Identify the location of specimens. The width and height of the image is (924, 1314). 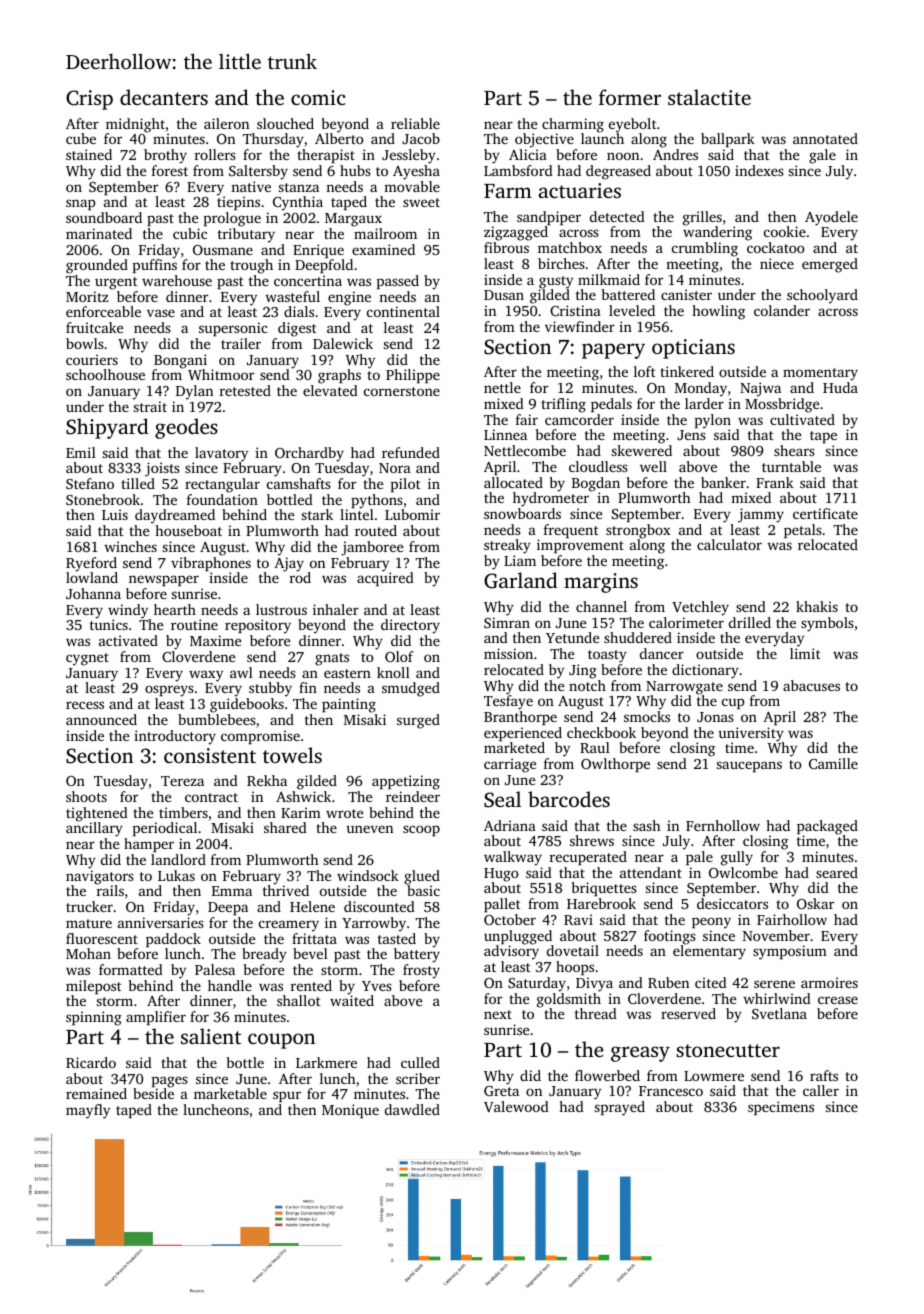
(781, 1108).
